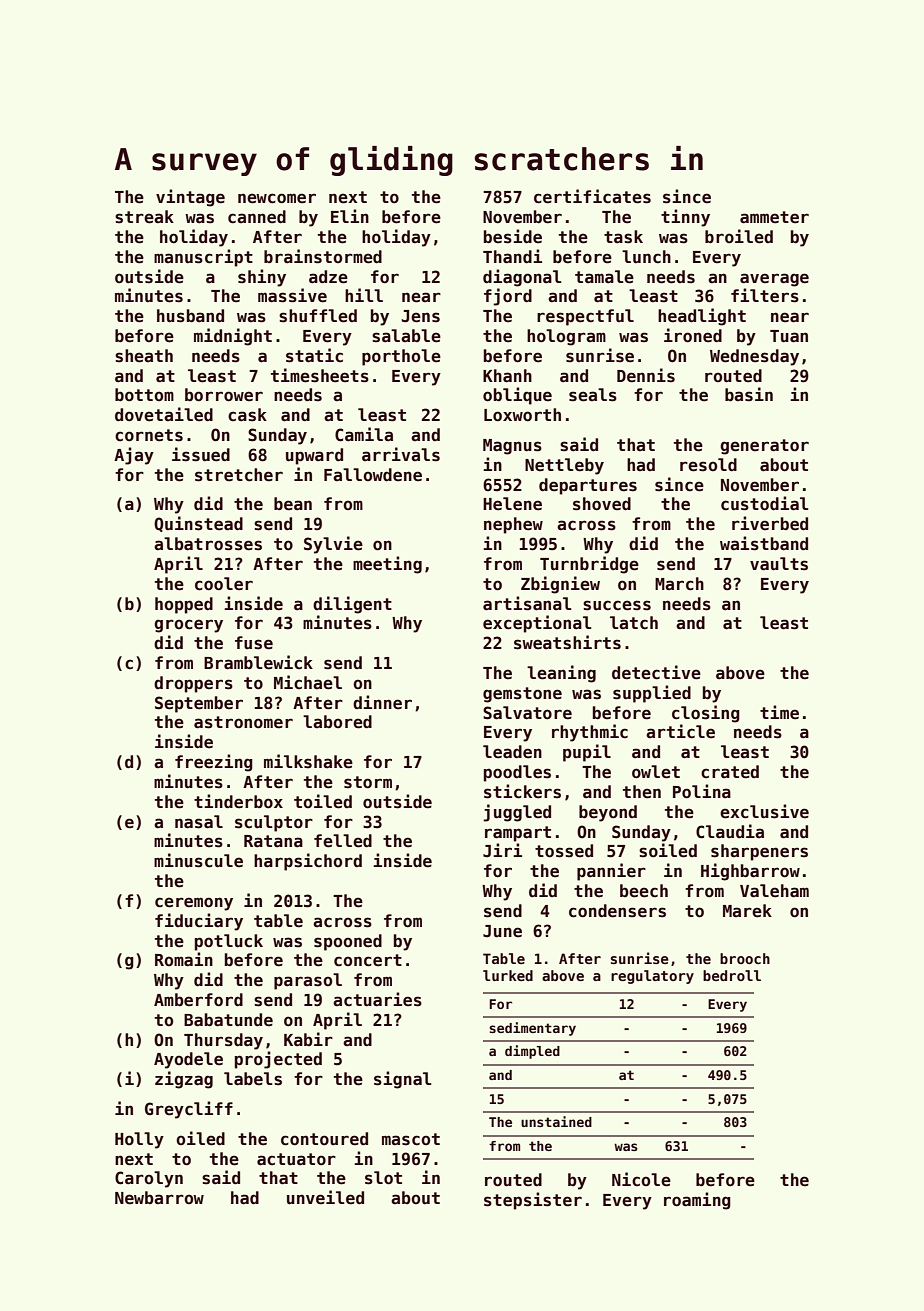  What do you see at coordinates (159, 1198) in the document?
I see `Newbarrow` at bounding box center [159, 1198].
